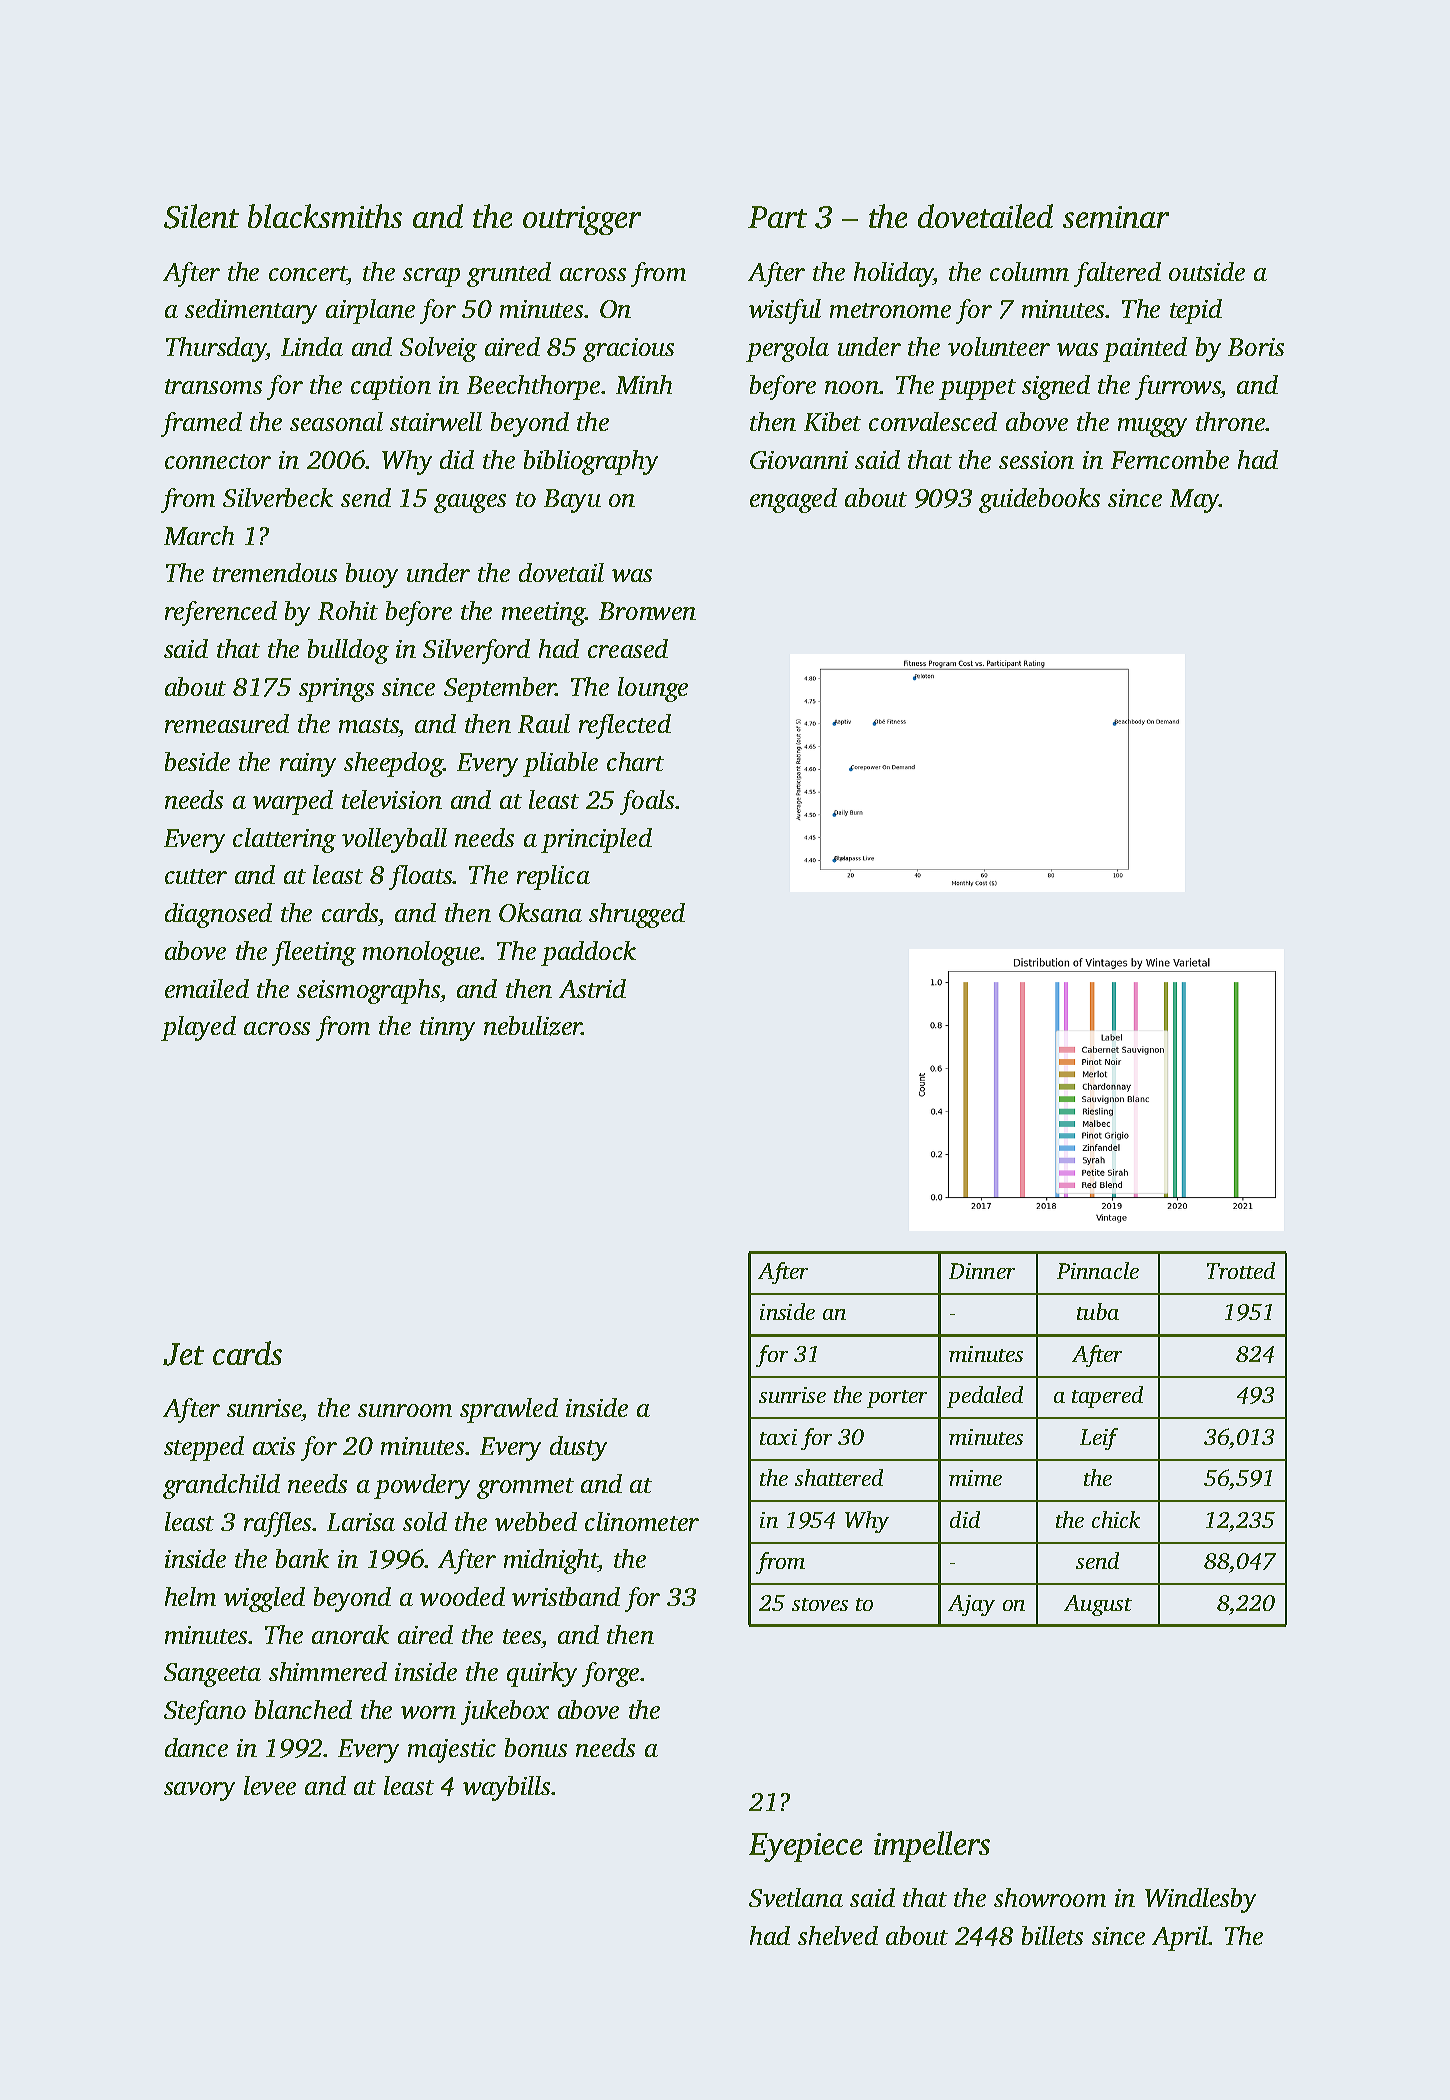 The image size is (1450, 2100). What do you see at coordinates (1098, 1311) in the screenshot?
I see `tuba` at bounding box center [1098, 1311].
